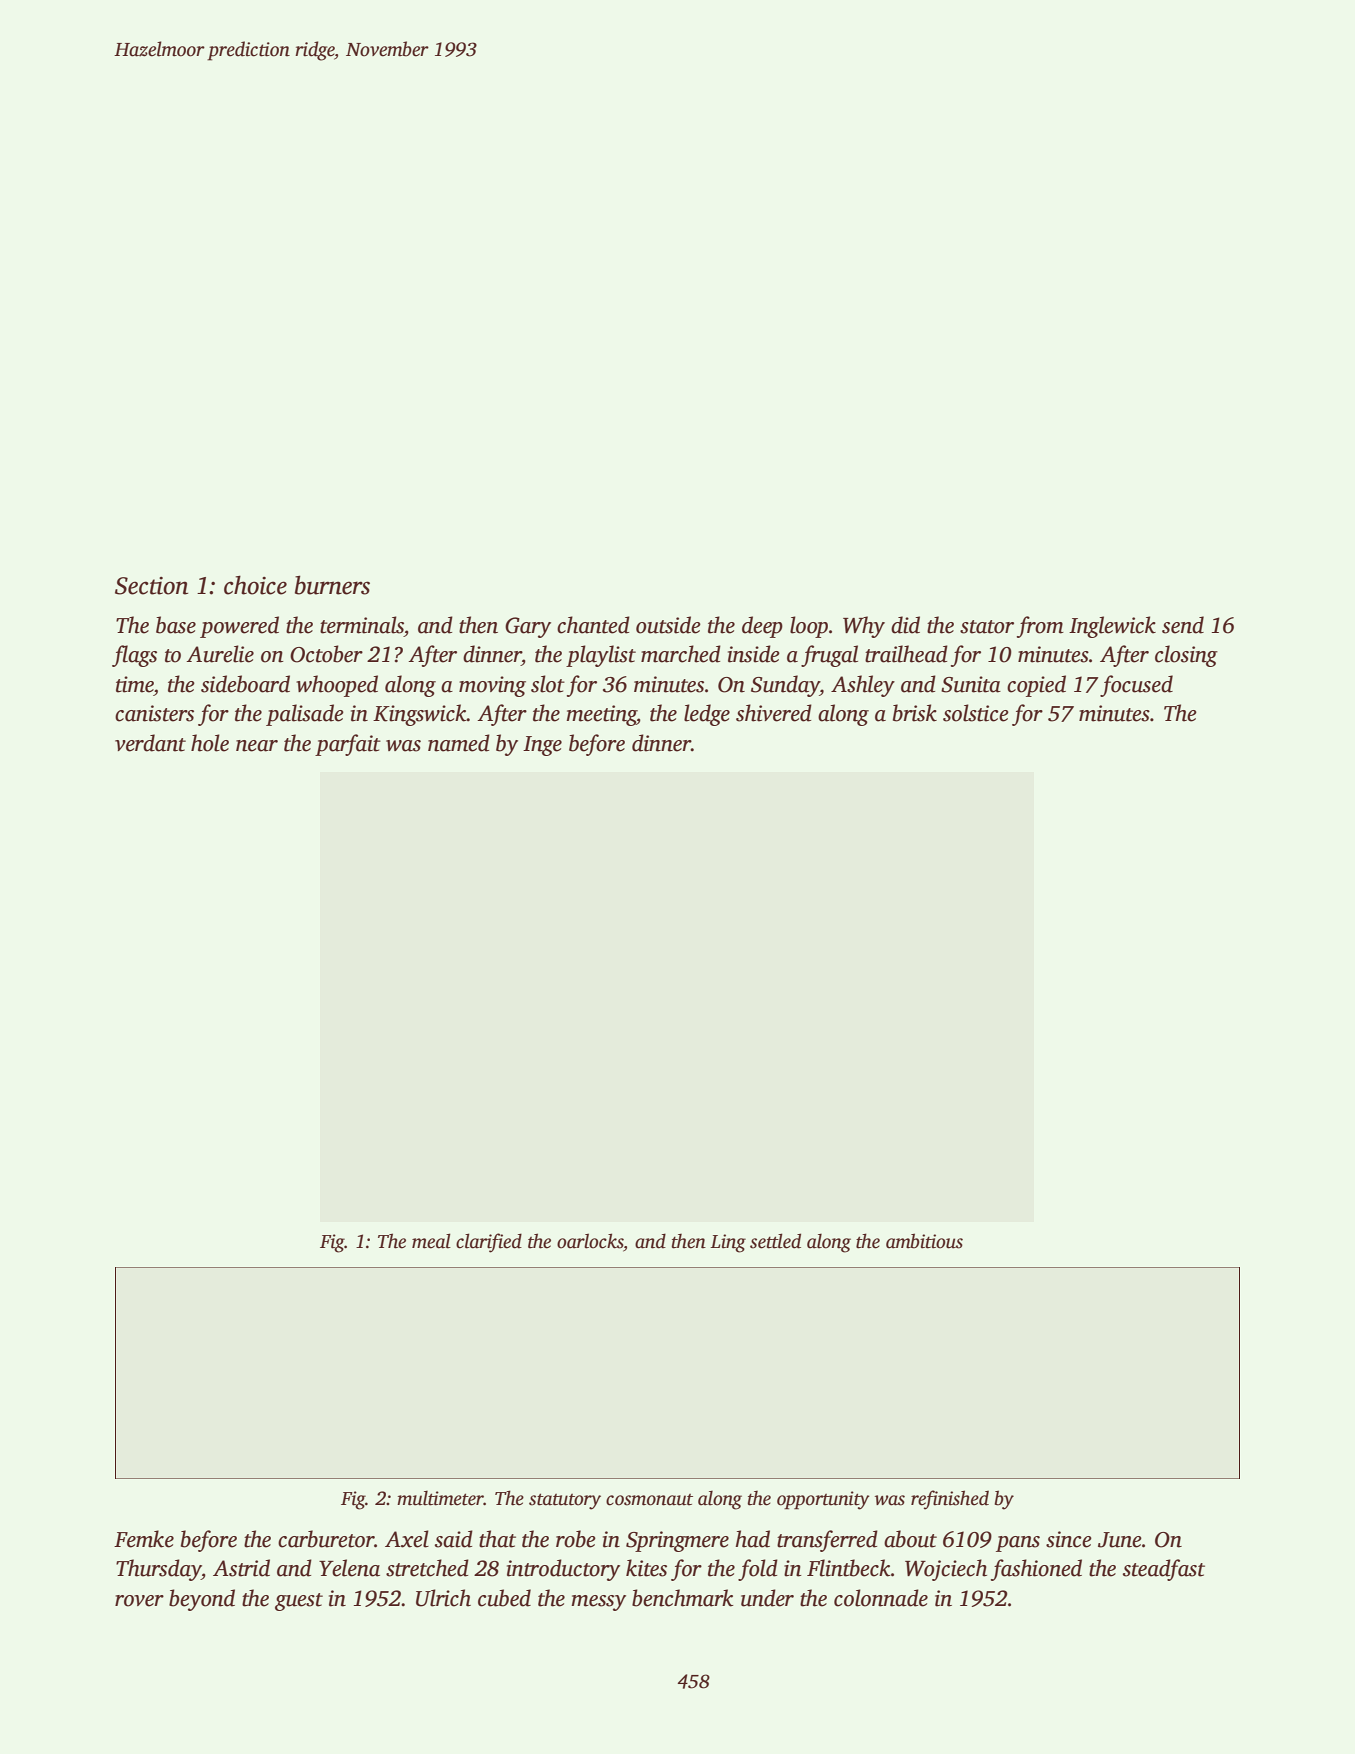  Describe the element at coordinates (775, 1241) in the image. I see `settled` at that location.
